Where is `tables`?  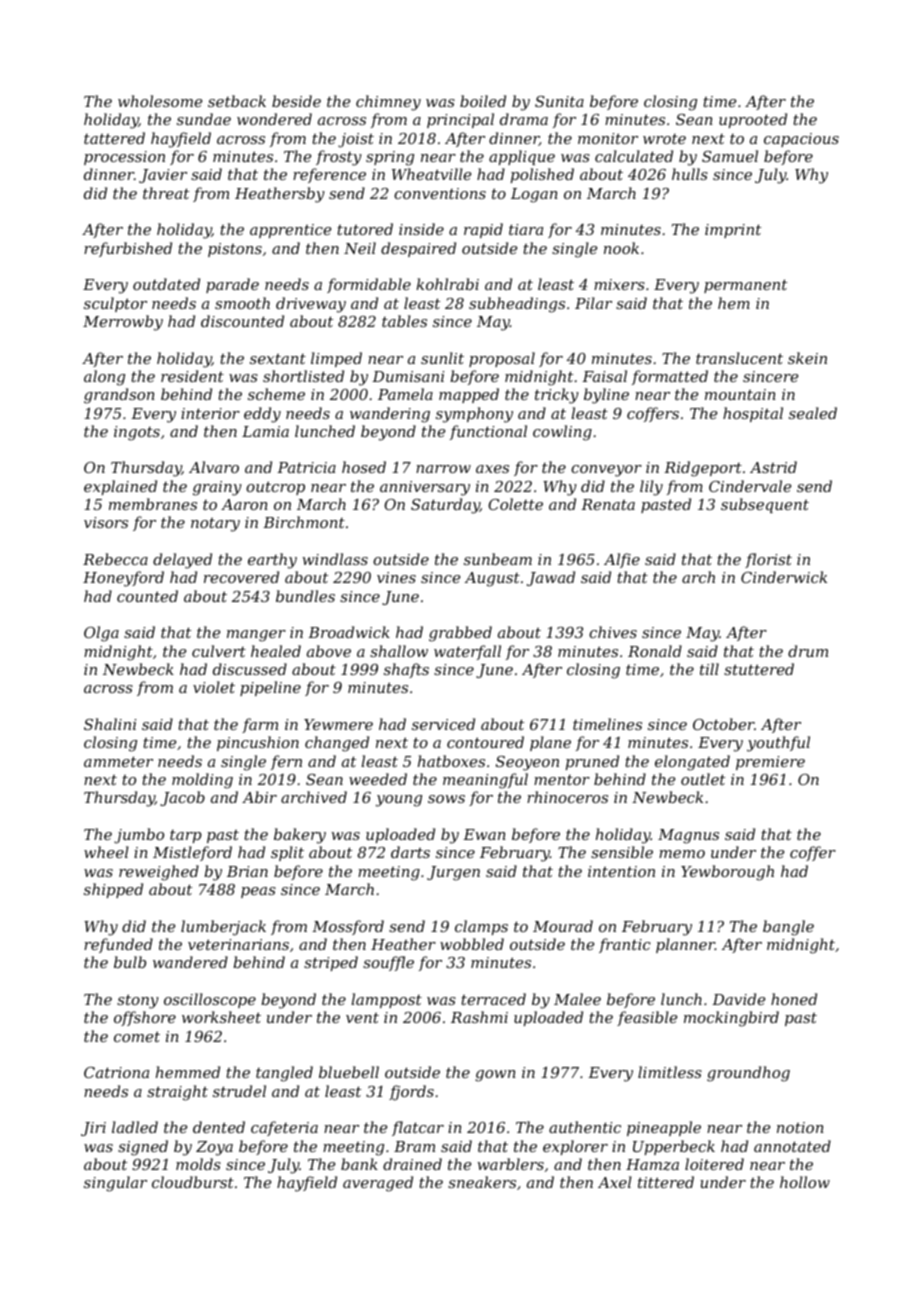 tables is located at coordinates (404, 321).
